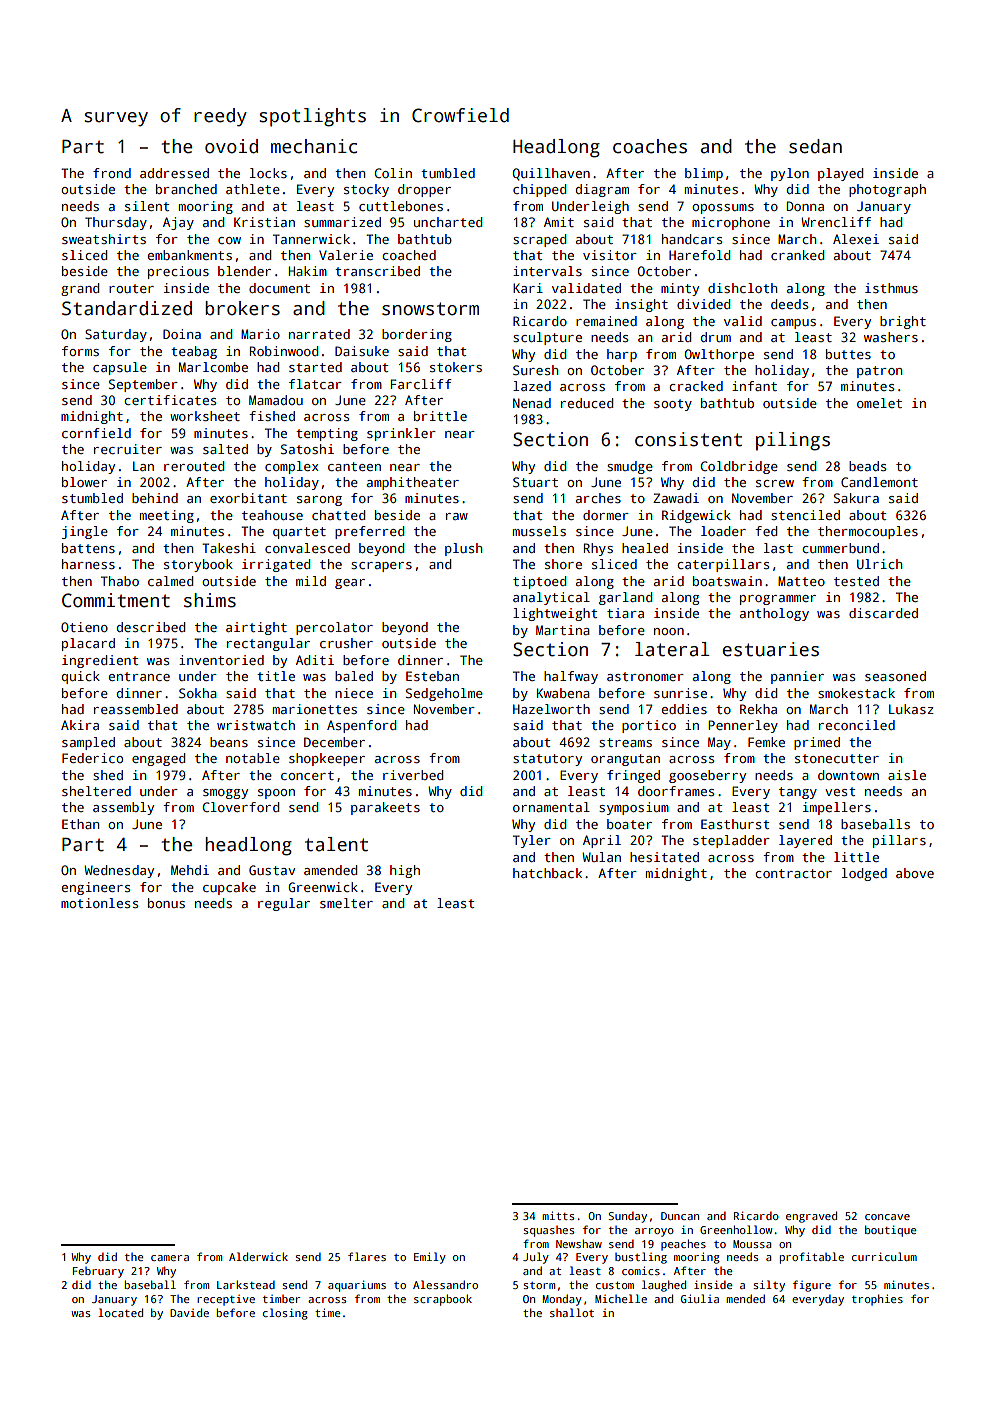 The height and width of the screenshot is (1420, 1000). Describe the element at coordinates (405, 871) in the screenshot. I see `high` at that location.
